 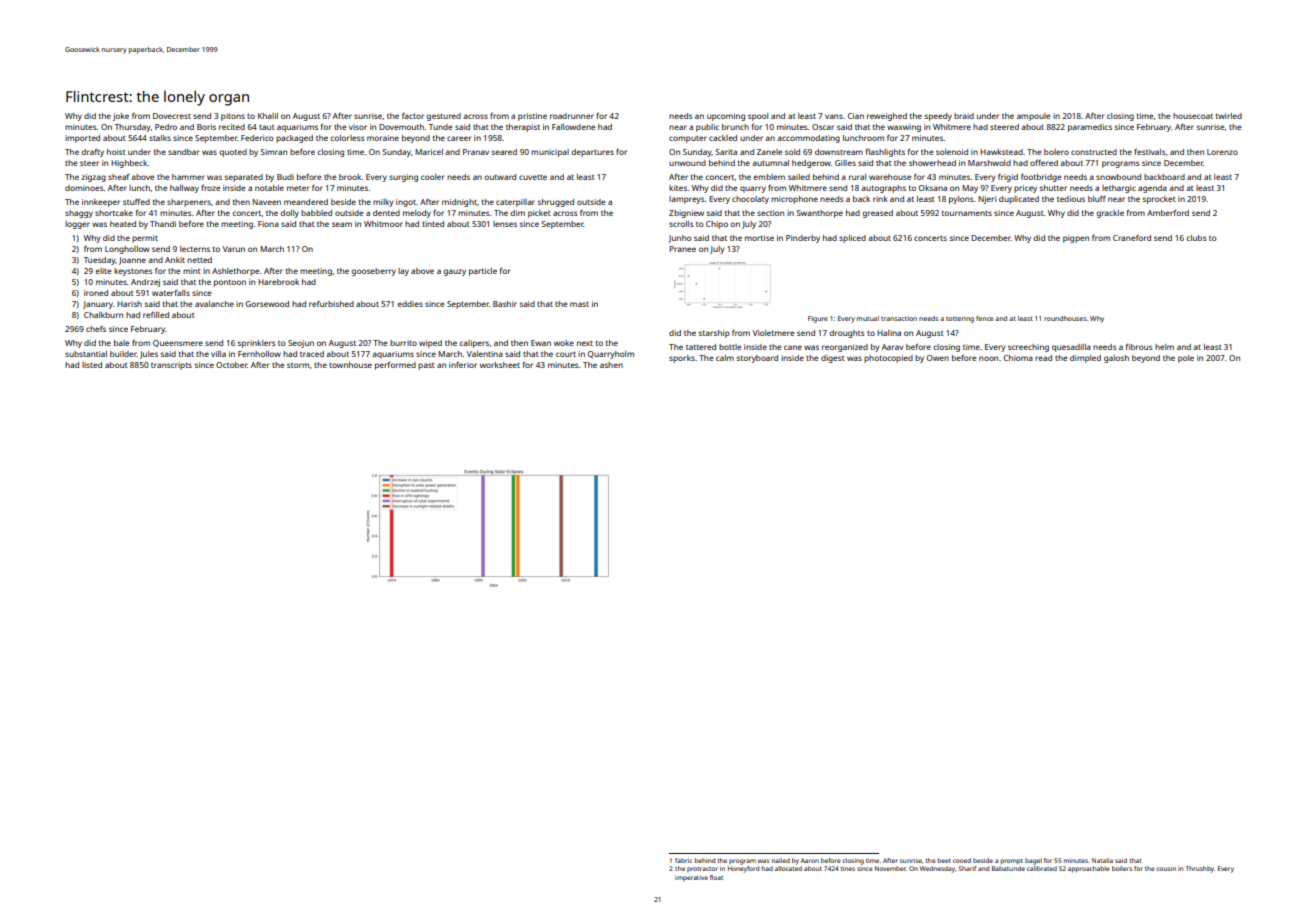 I want to click on sold, so click(x=792, y=152).
